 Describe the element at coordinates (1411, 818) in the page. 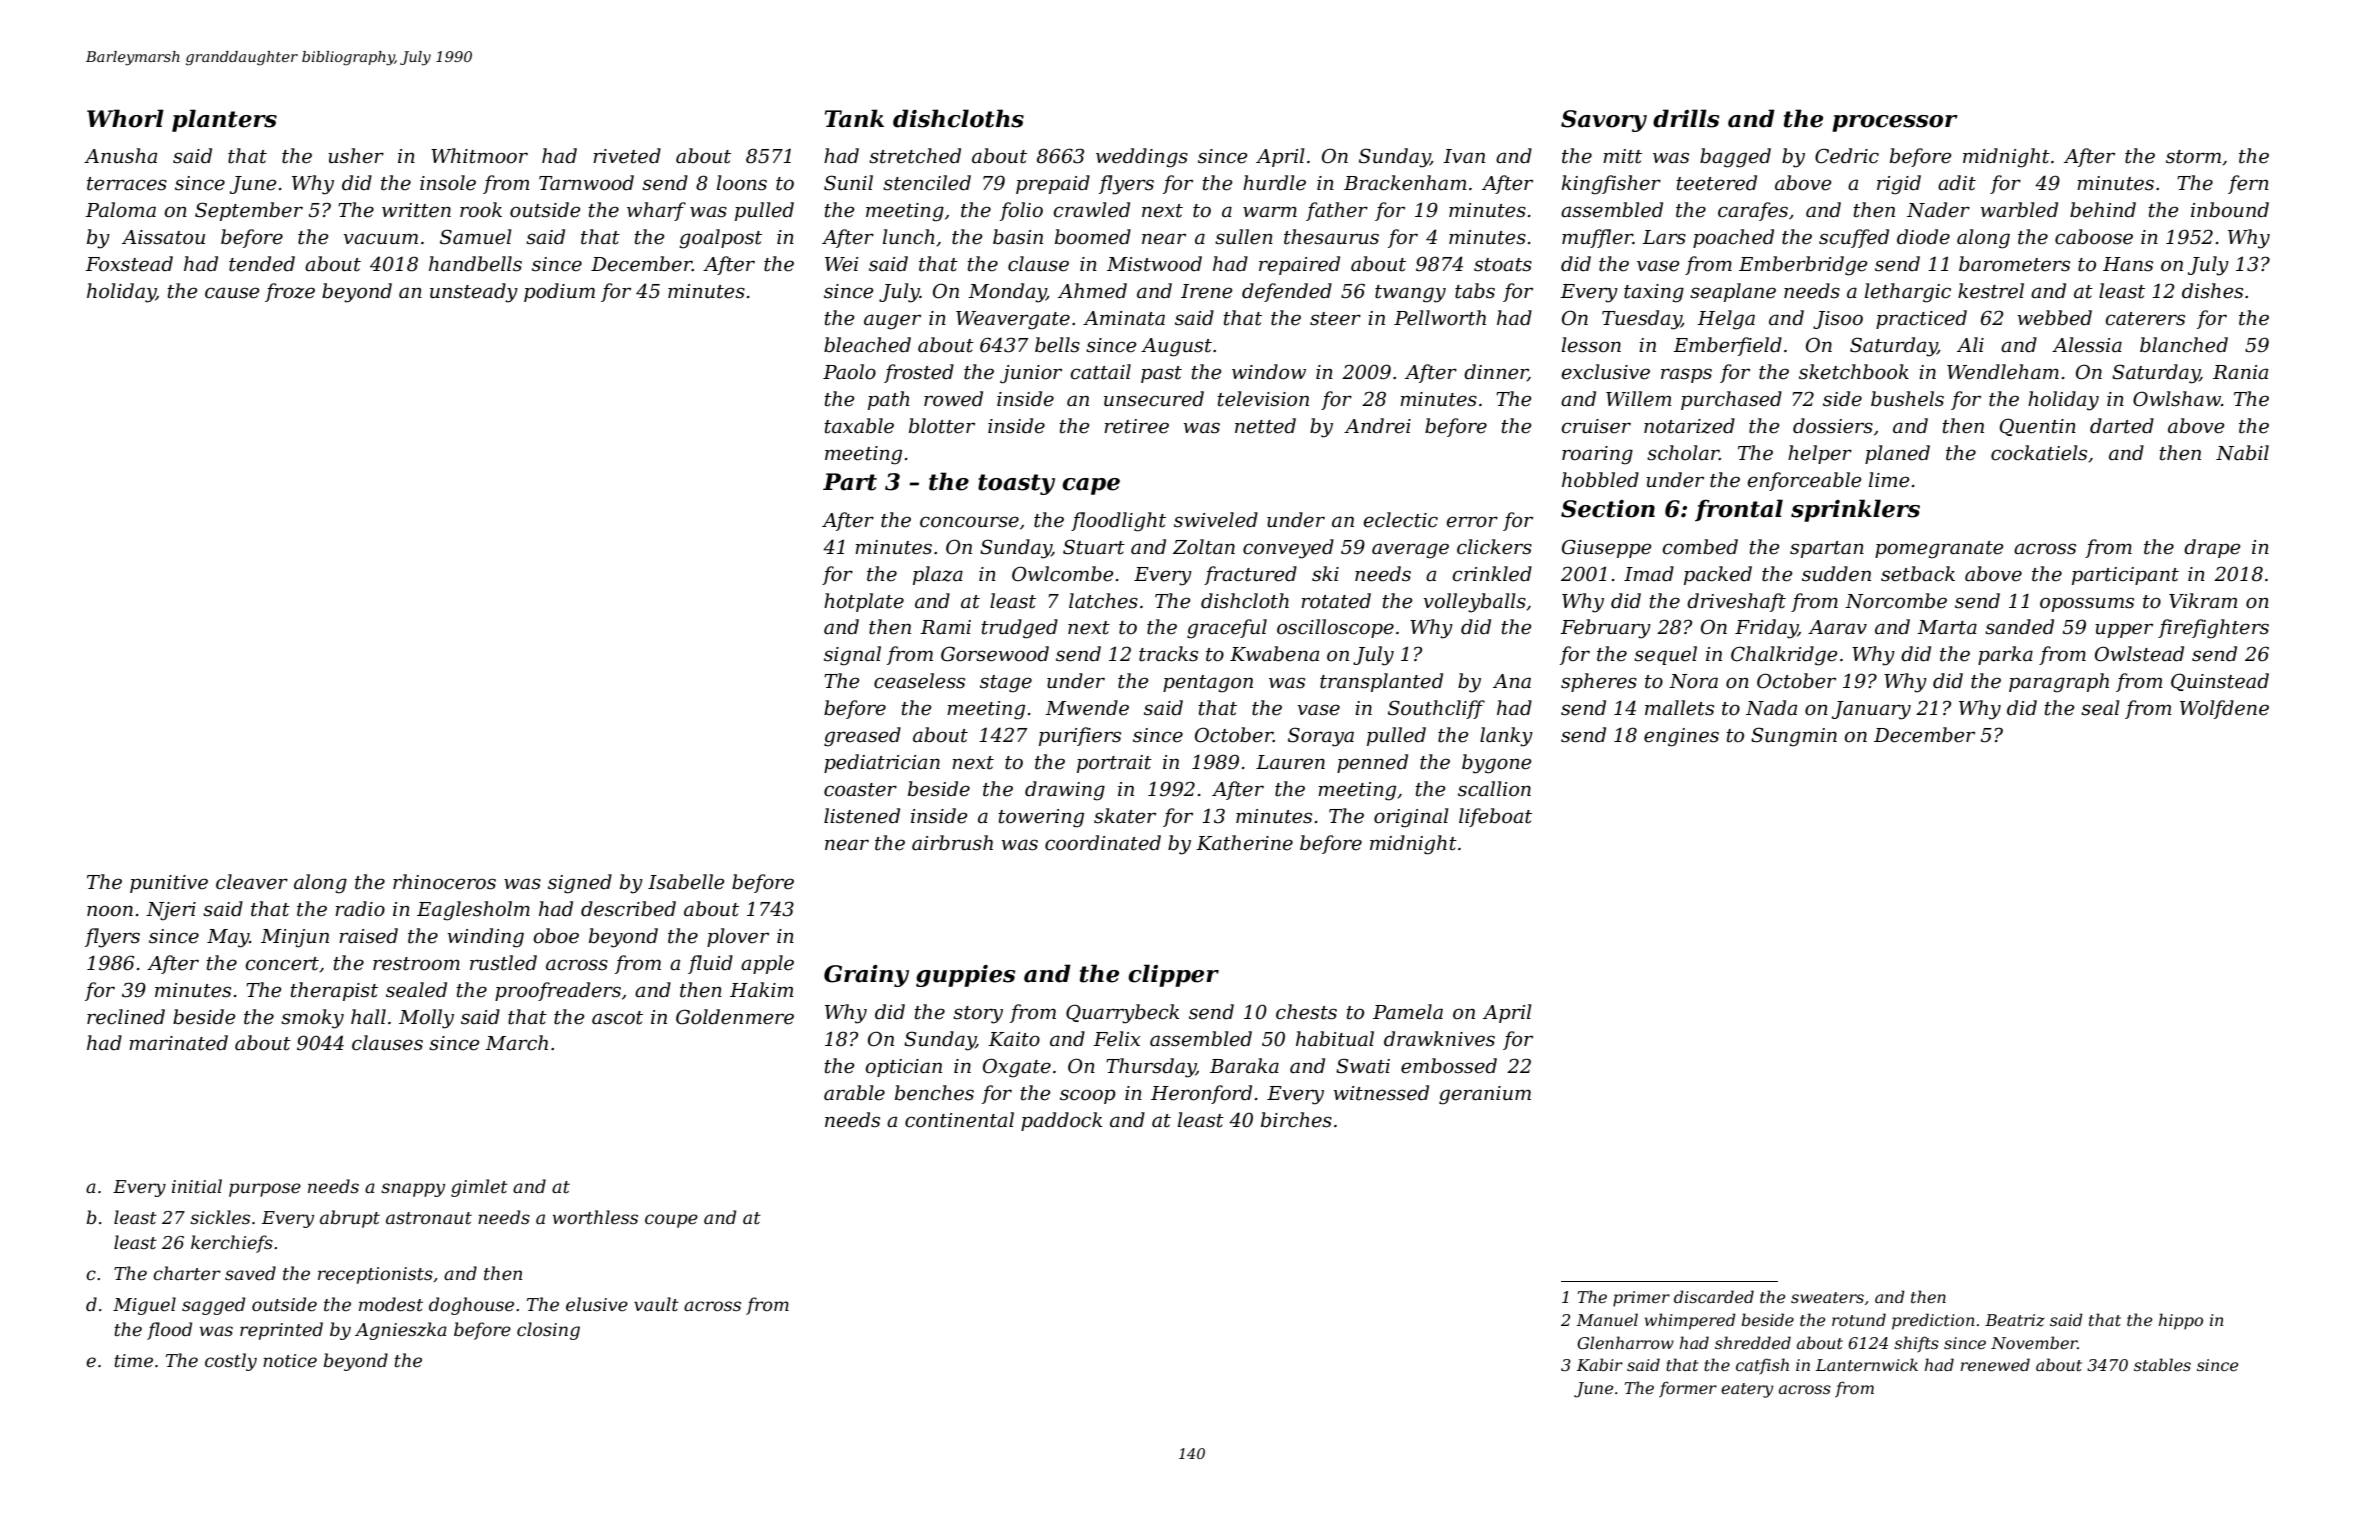

I see `original` at that location.
